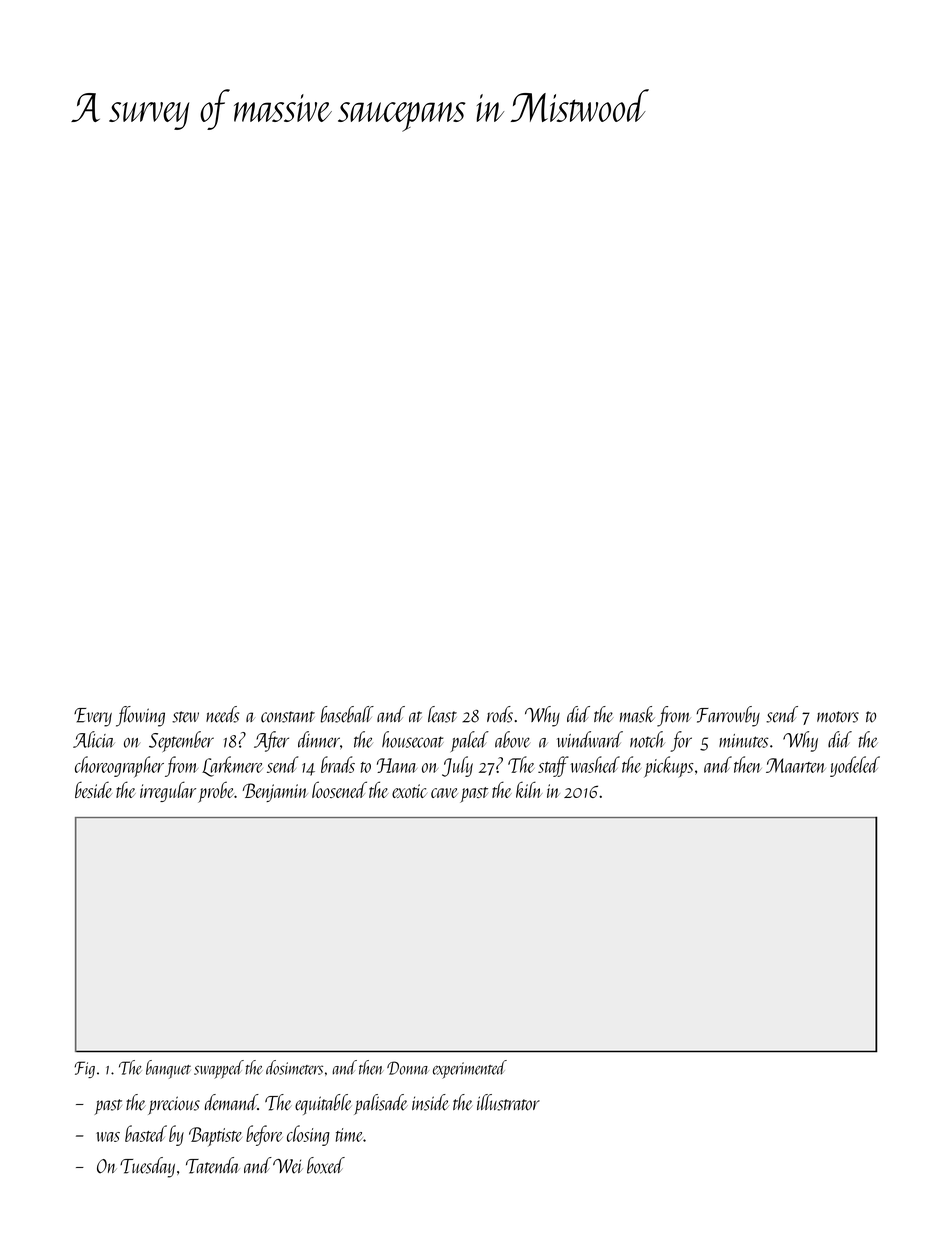 Image resolution: width=952 pixels, height=1233 pixels. I want to click on minutes, so click(744, 741).
